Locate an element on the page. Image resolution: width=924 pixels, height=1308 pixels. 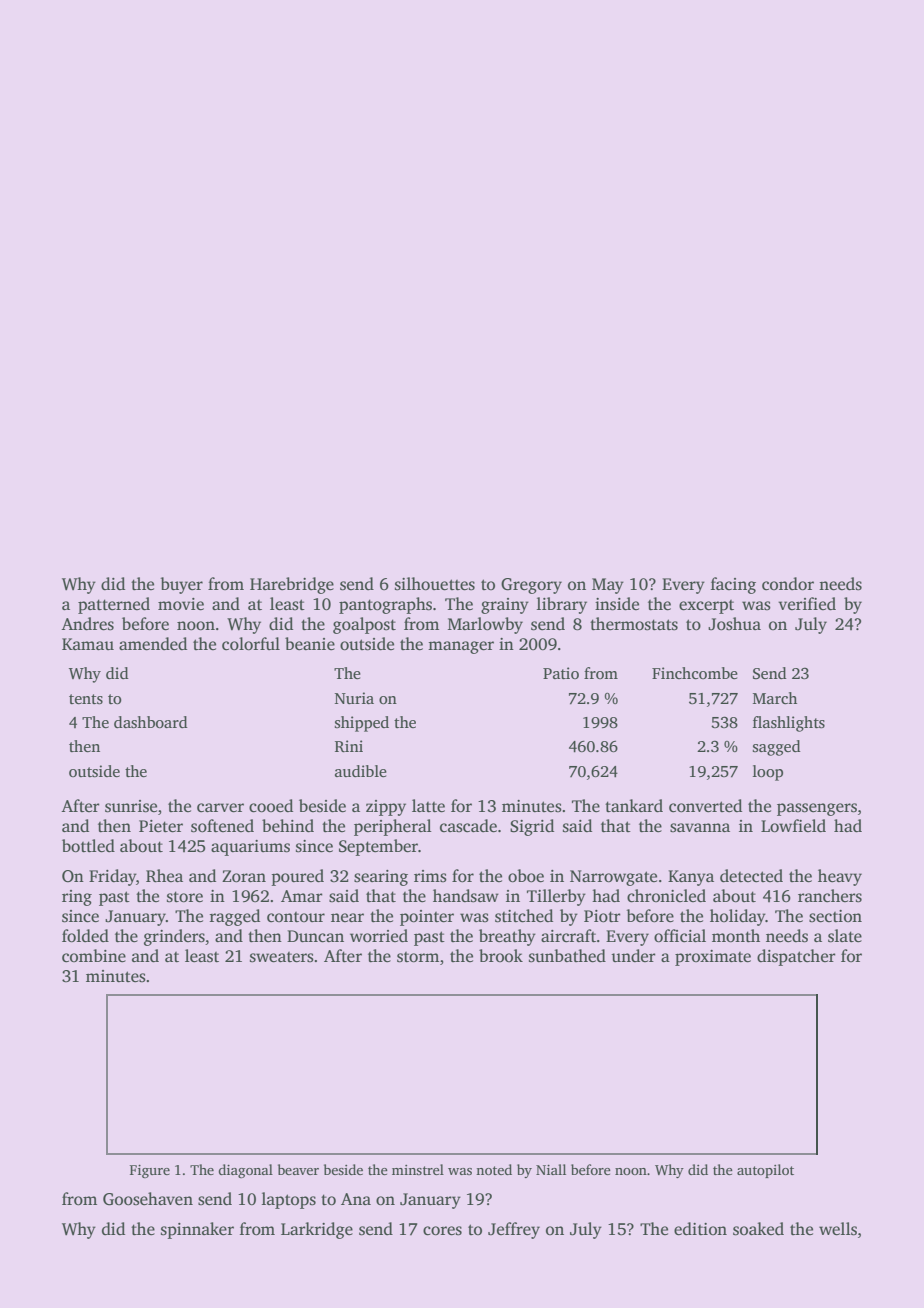
diagonal is located at coordinates (245, 1171).
